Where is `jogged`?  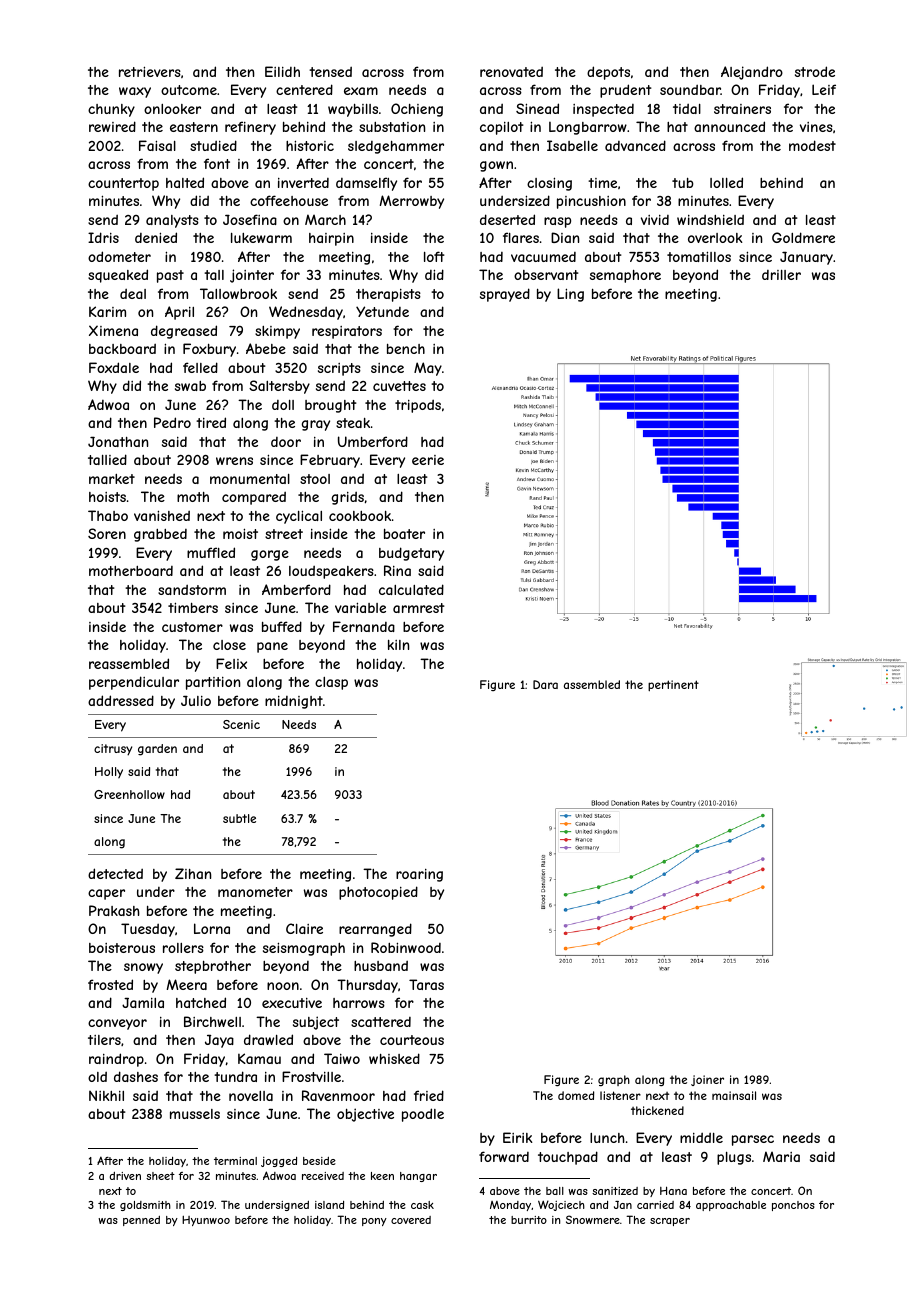 jogged is located at coordinates (279, 1162).
